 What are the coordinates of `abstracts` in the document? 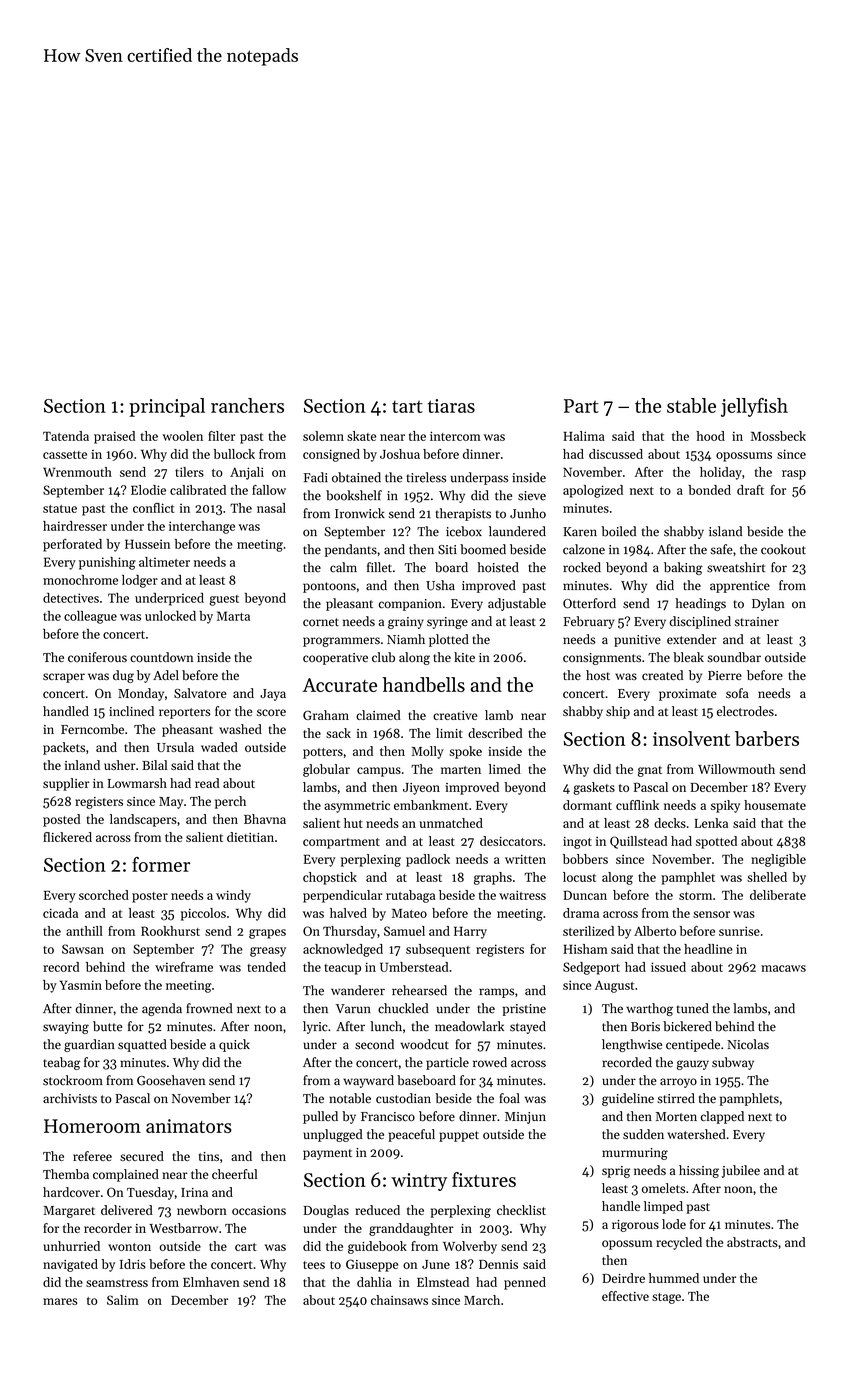 It's located at (752, 1242).
